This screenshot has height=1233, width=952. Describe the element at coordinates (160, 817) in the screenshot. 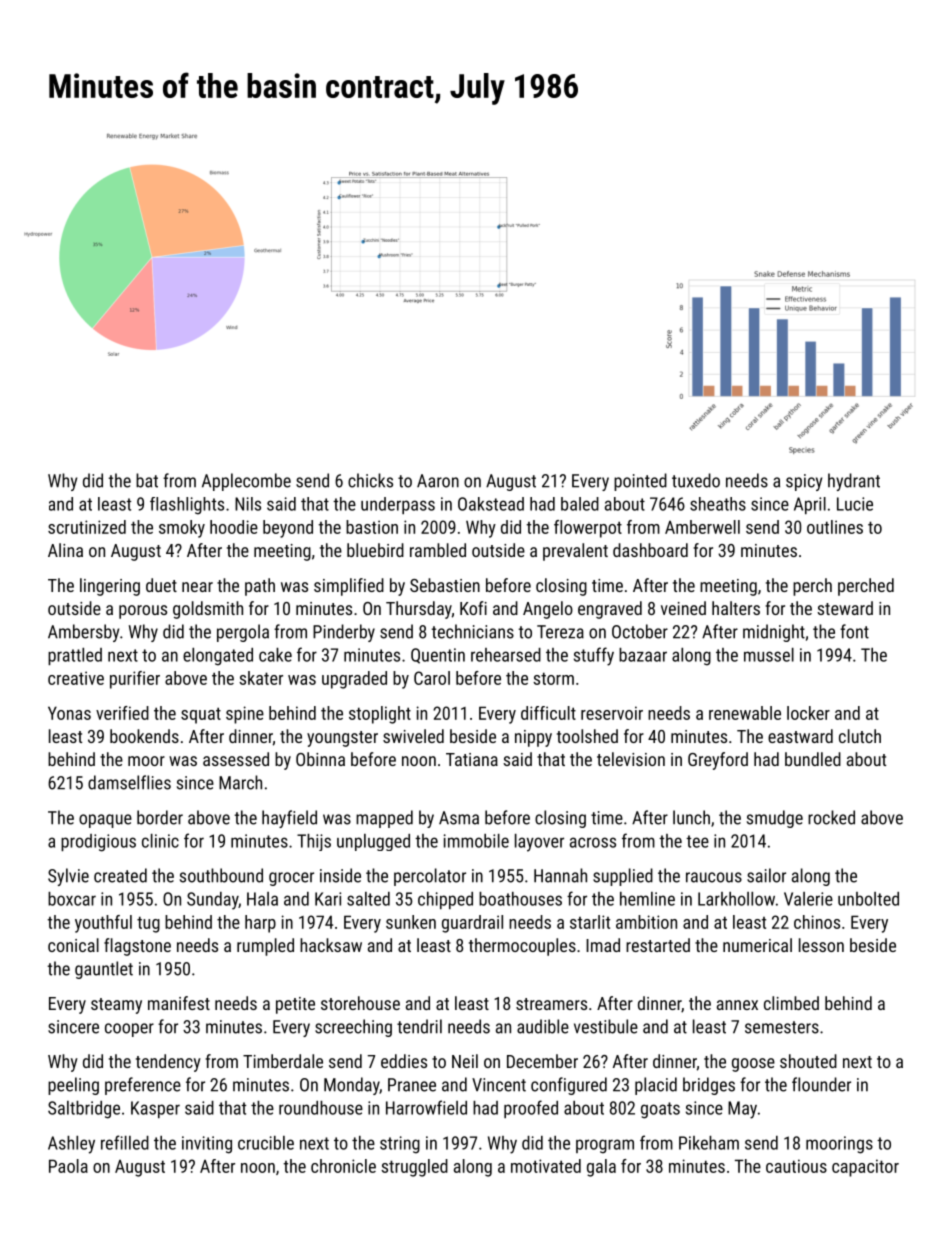

I see `border` at that location.
